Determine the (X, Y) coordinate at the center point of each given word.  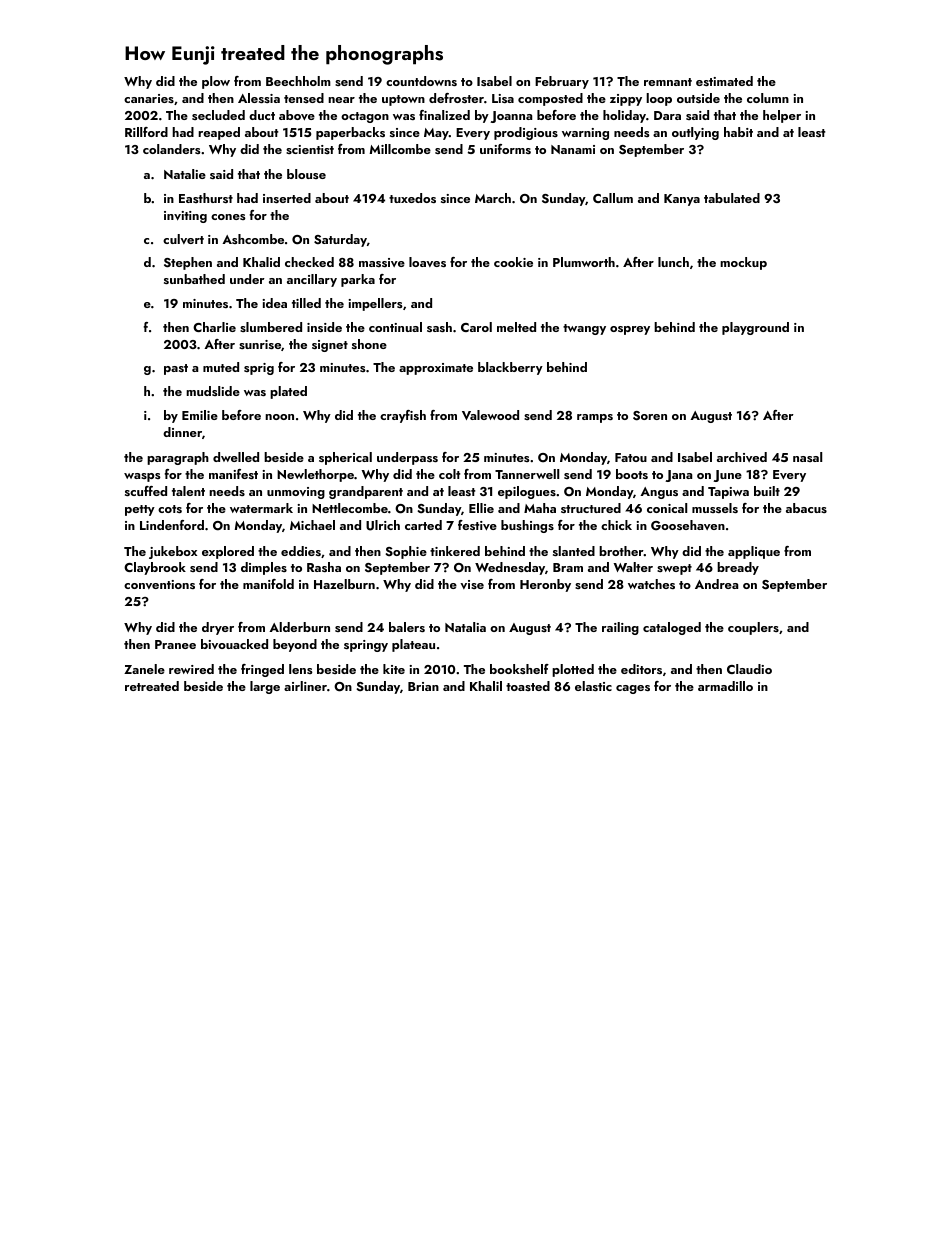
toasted (528, 686)
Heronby (545, 585)
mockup (743, 263)
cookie (513, 262)
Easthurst (206, 198)
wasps (142, 477)
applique (754, 552)
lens (301, 669)
